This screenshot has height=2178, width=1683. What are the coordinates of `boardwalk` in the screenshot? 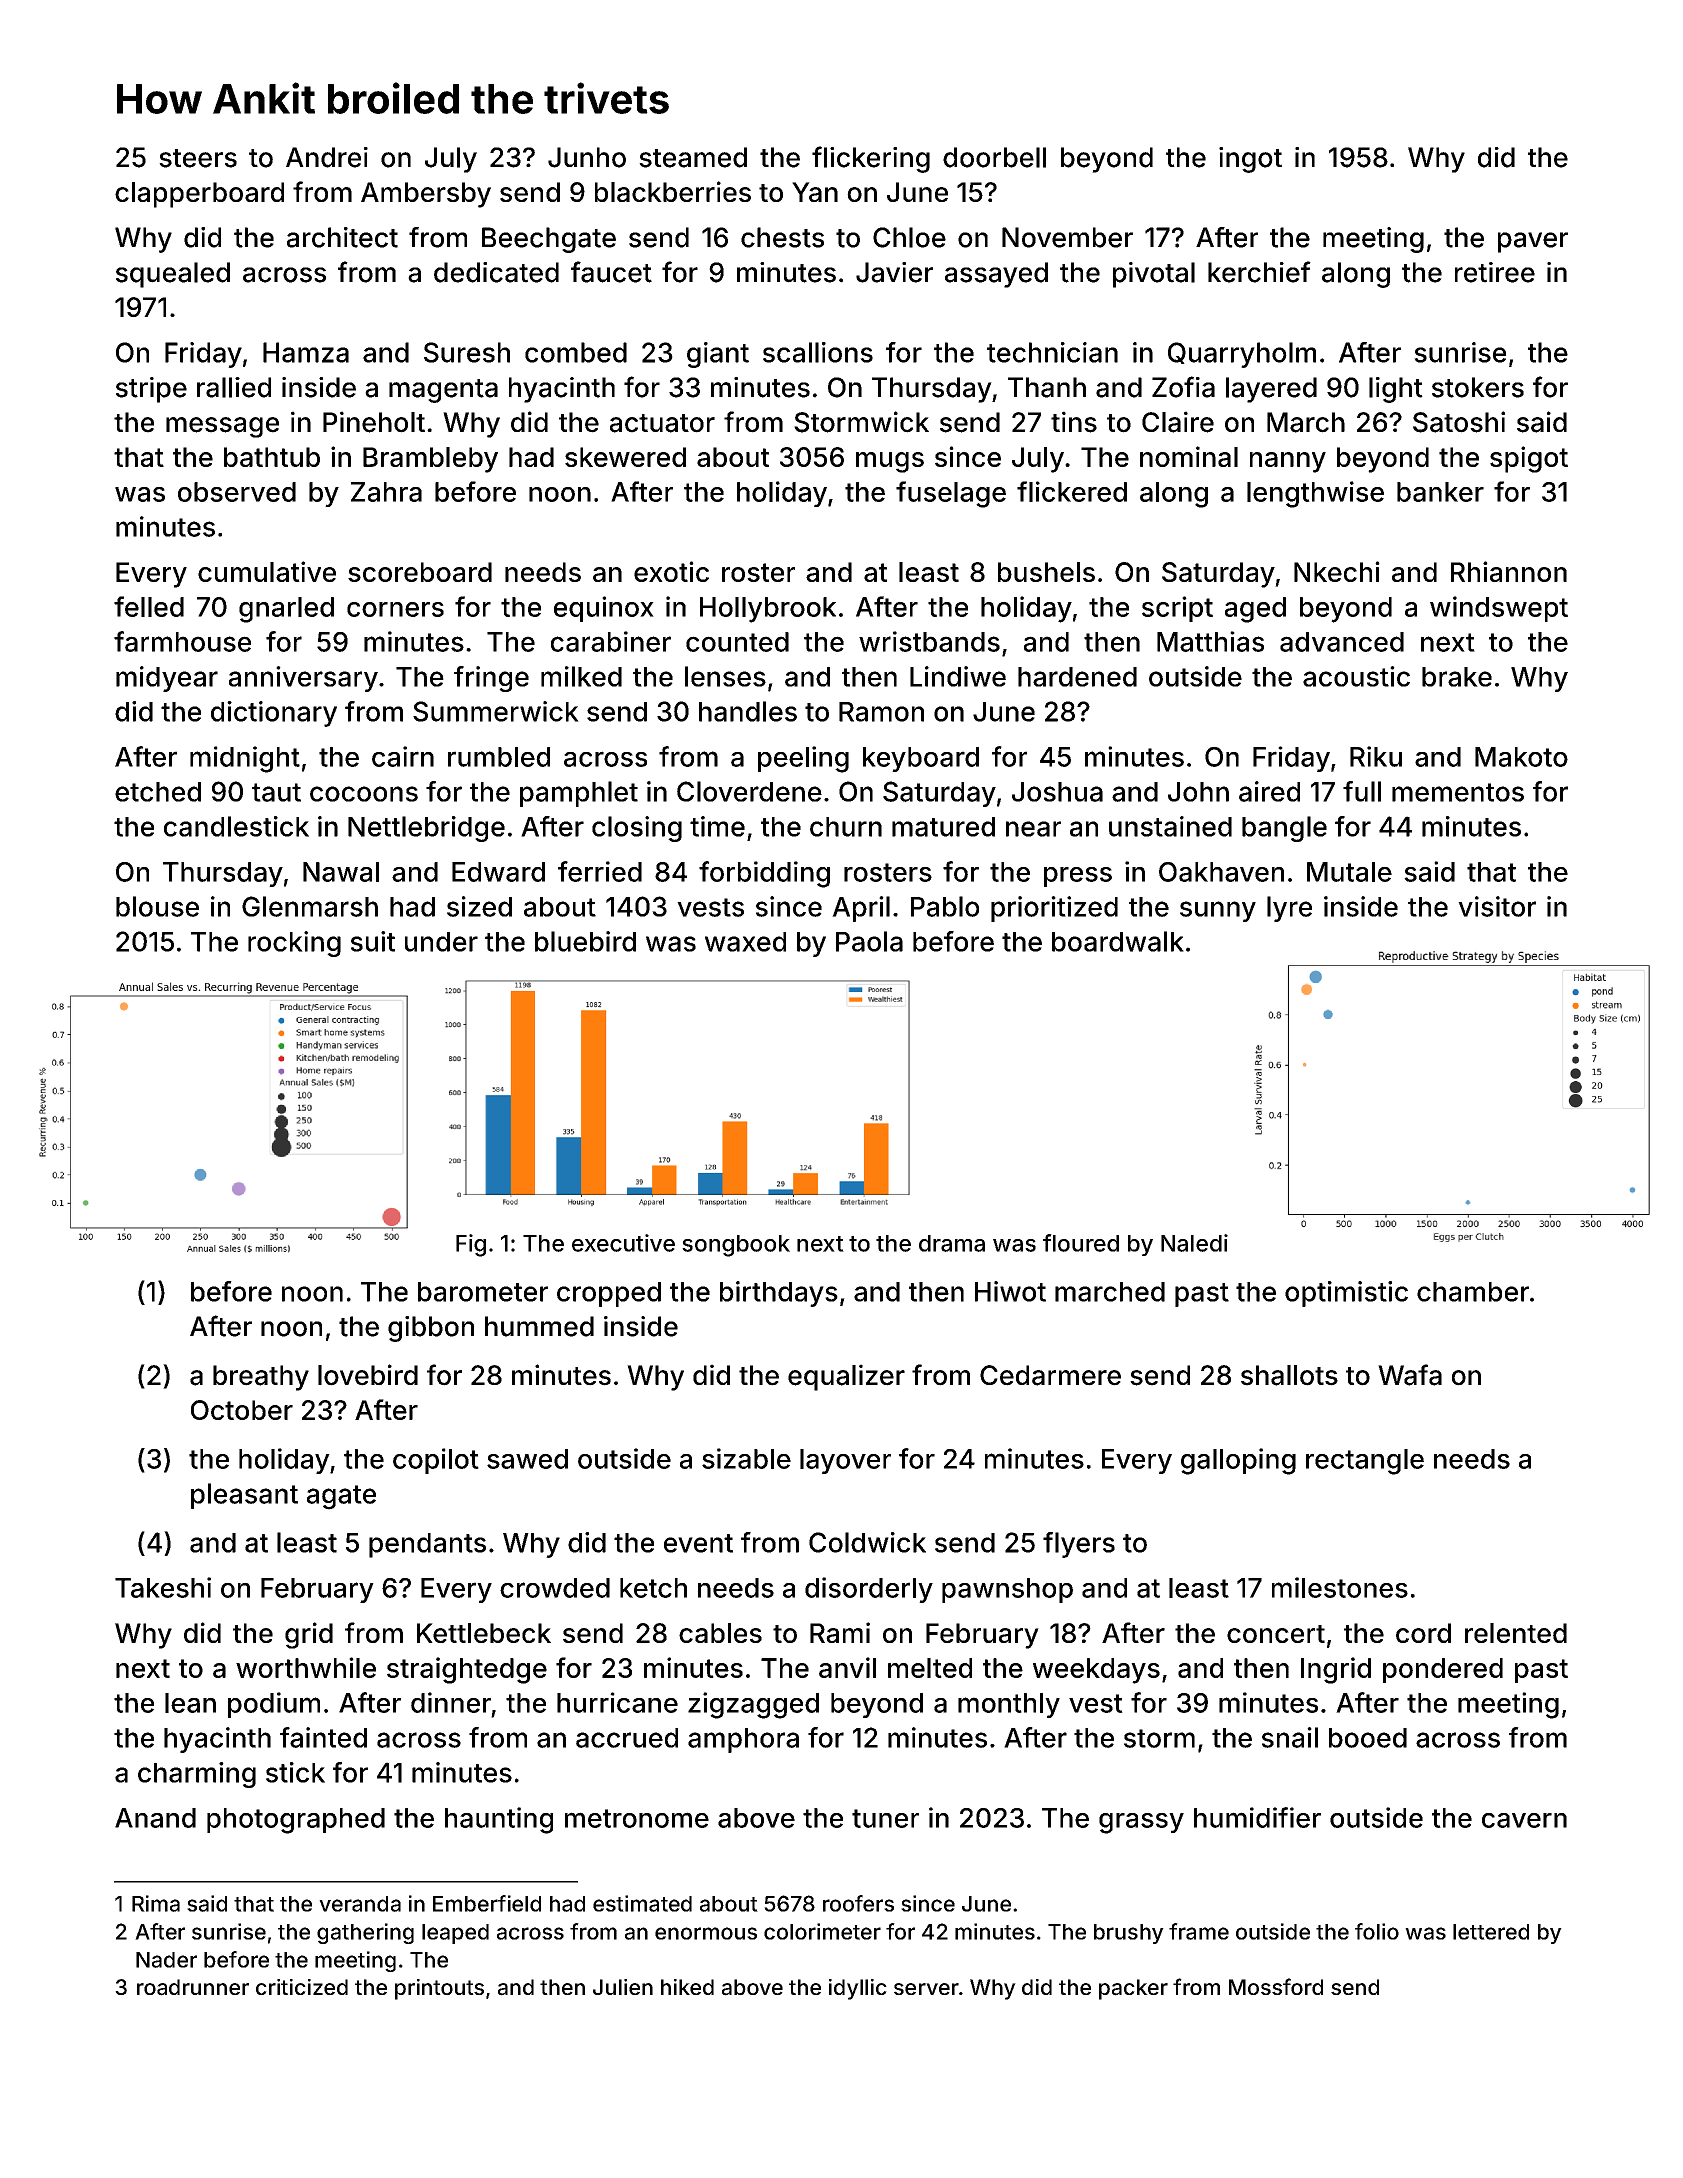 It's located at (1118, 941).
